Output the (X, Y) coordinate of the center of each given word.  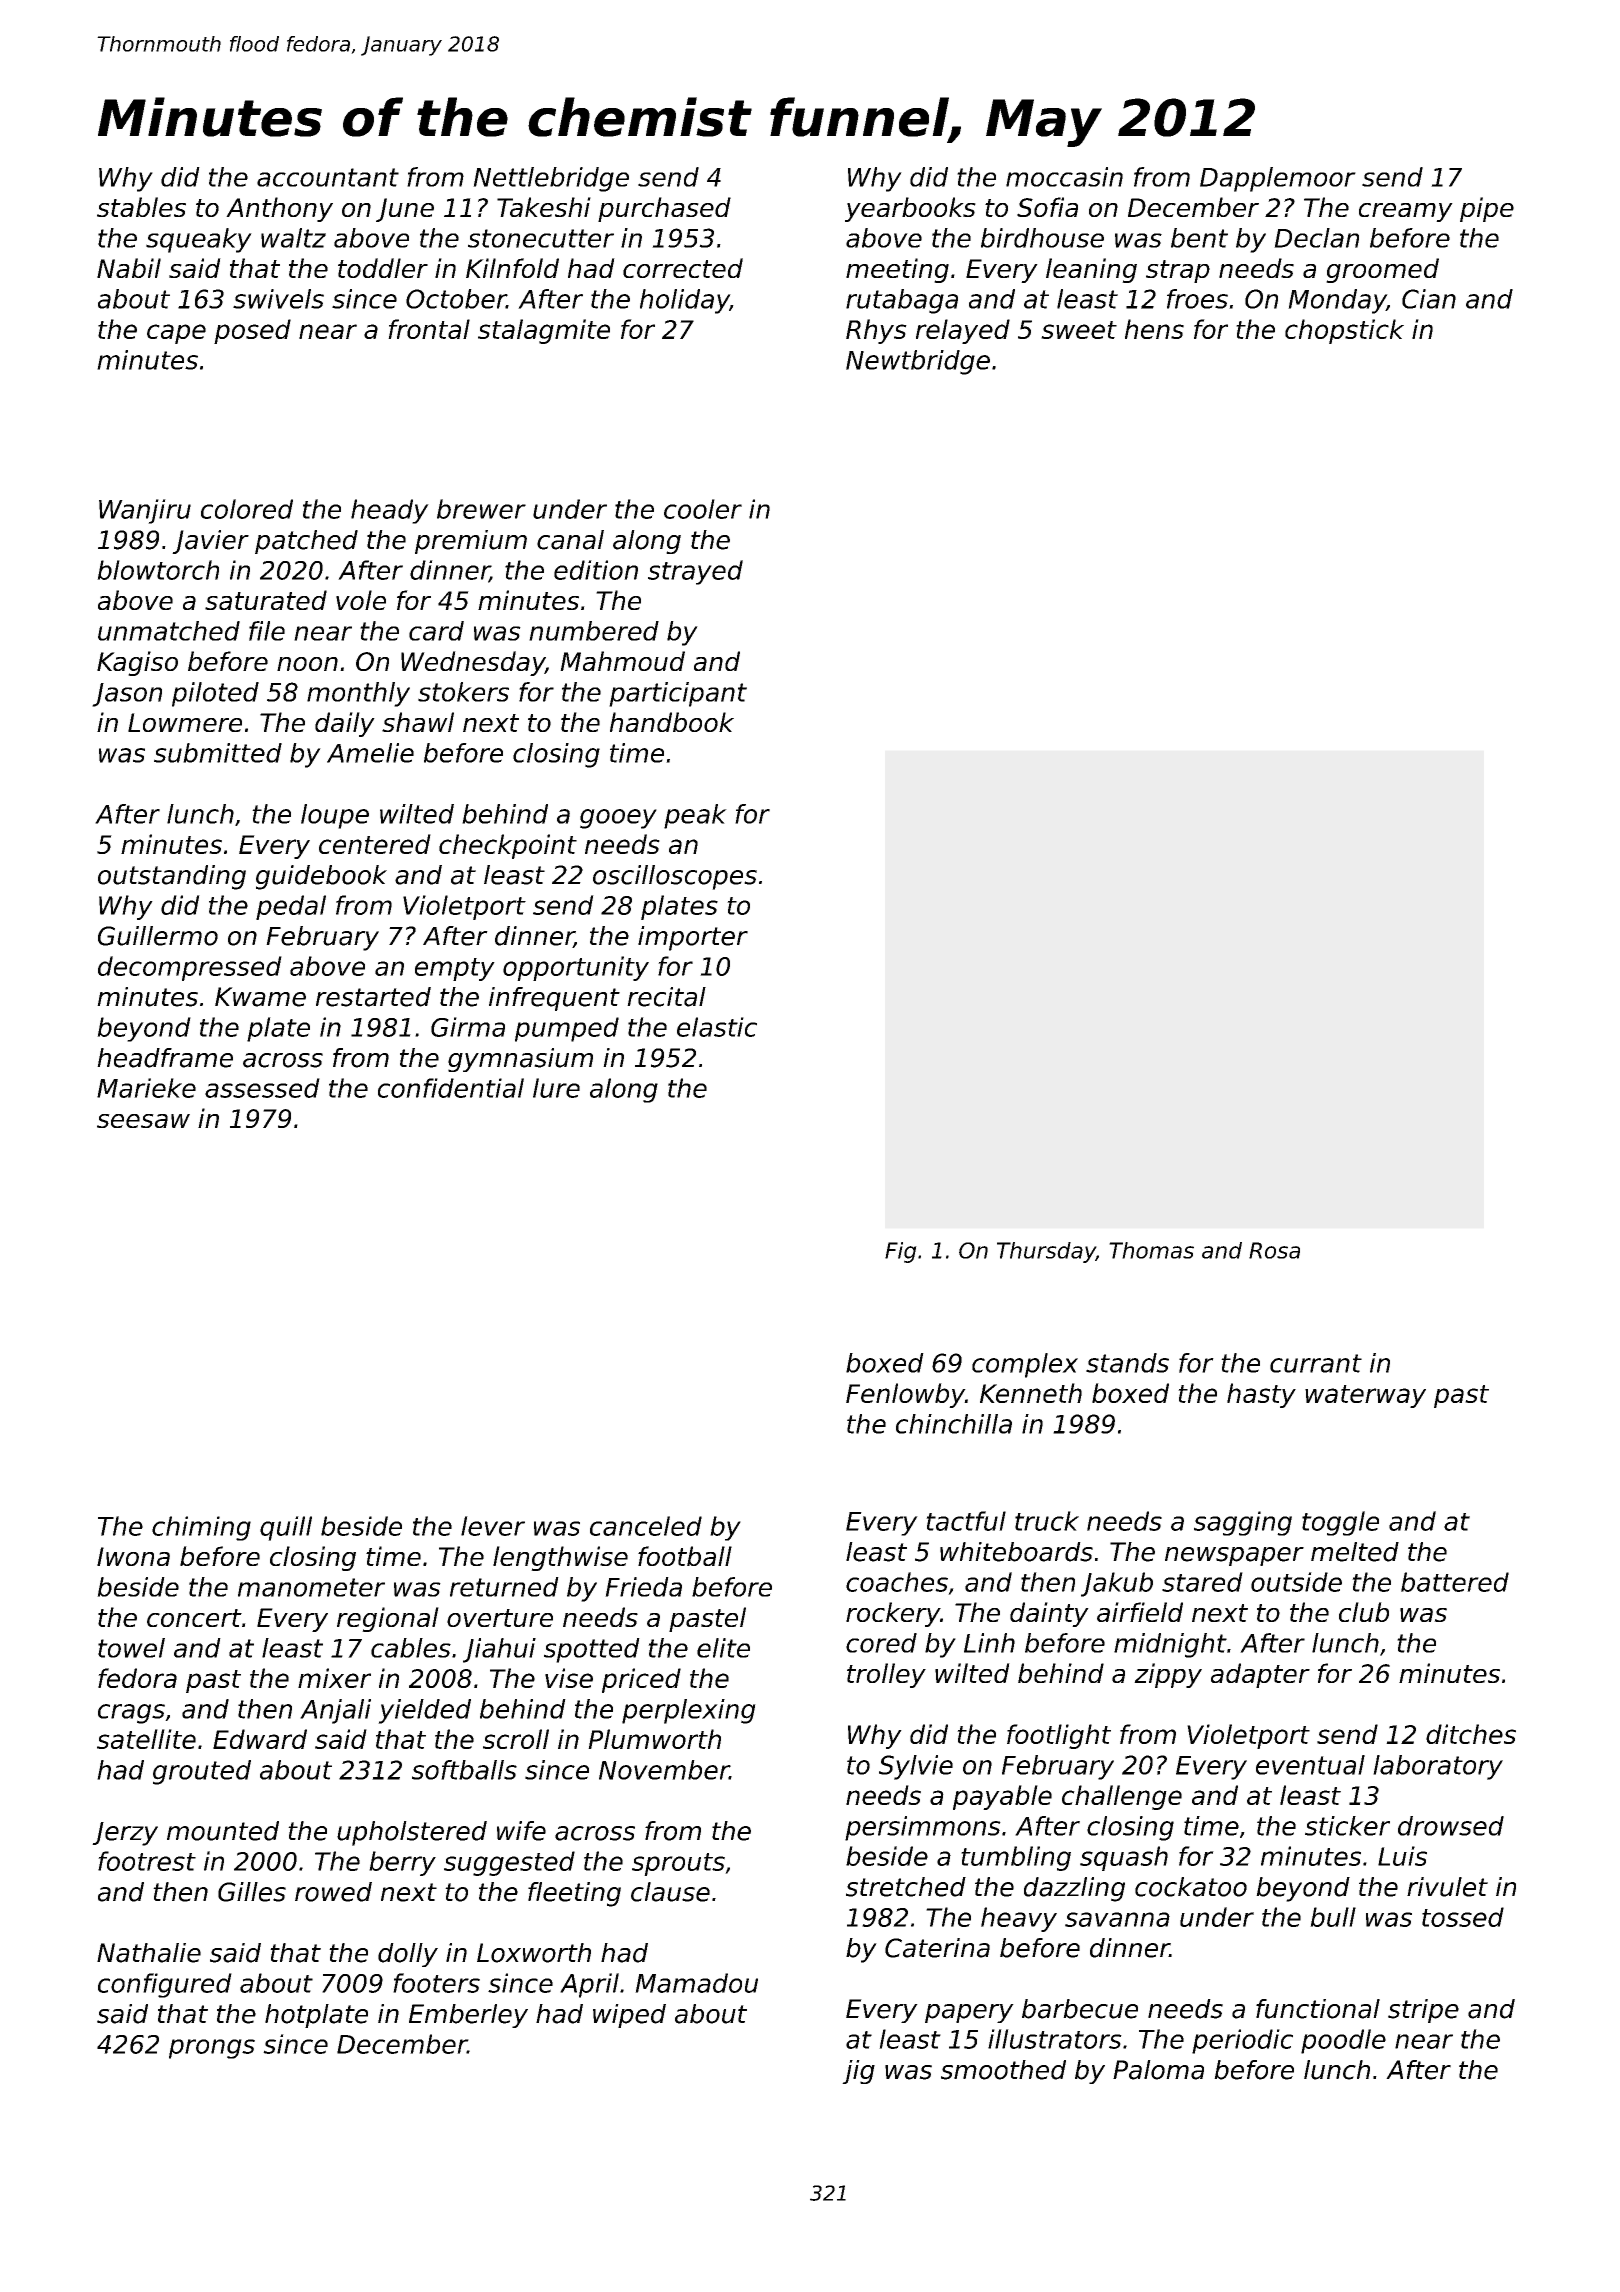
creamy (1406, 212)
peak (695, 816)
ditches (1471, 1734)
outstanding (172, 877)
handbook (672, 722)
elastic (717, 1027)
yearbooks (910, 209)
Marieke (146, 1088)
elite (723, 1648)
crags (131, 1714)
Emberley (468, 2016)
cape (176, 334)
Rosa (1274, 1250)
